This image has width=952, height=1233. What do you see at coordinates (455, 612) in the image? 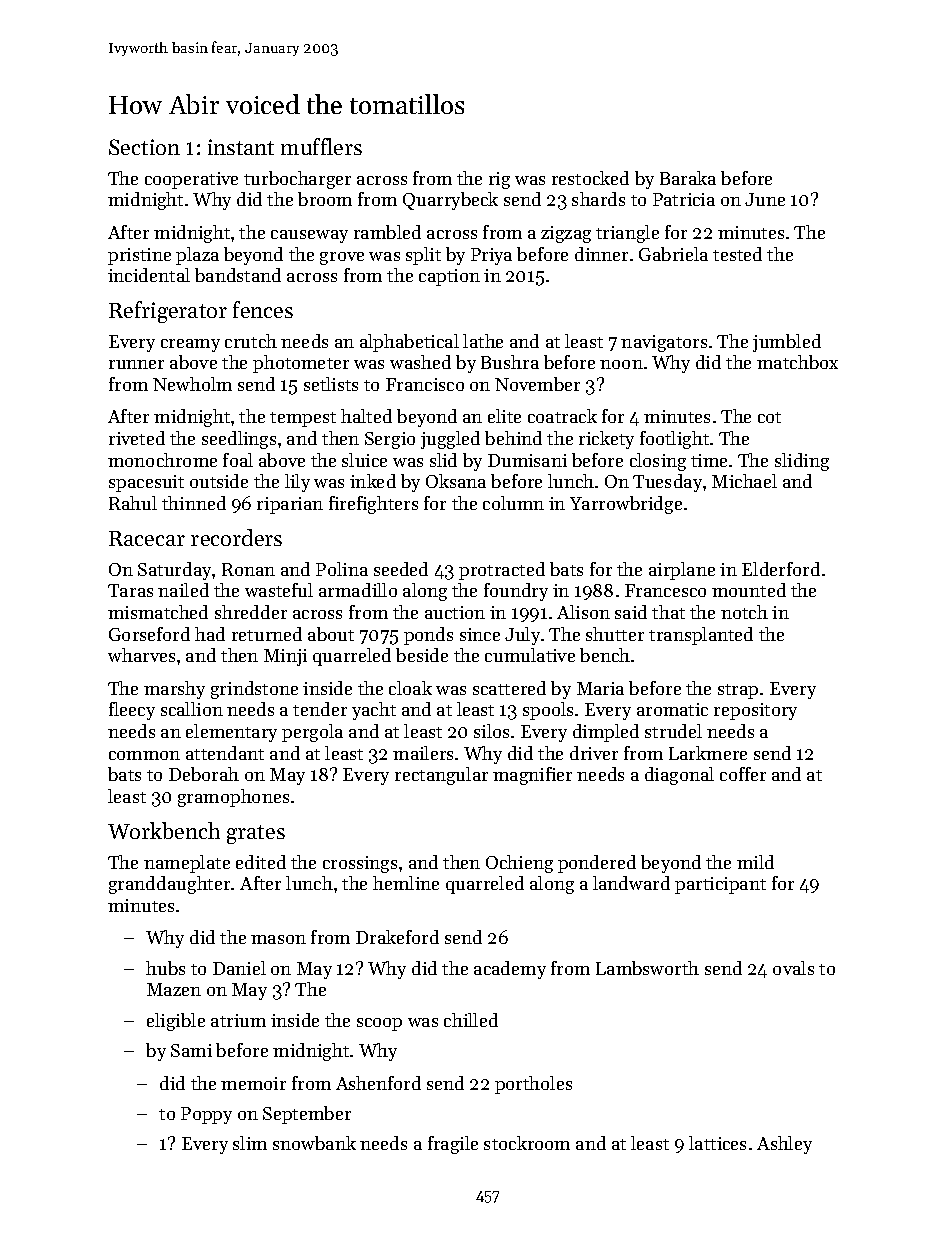
I see `auction` at bounding box center [455, 612].
